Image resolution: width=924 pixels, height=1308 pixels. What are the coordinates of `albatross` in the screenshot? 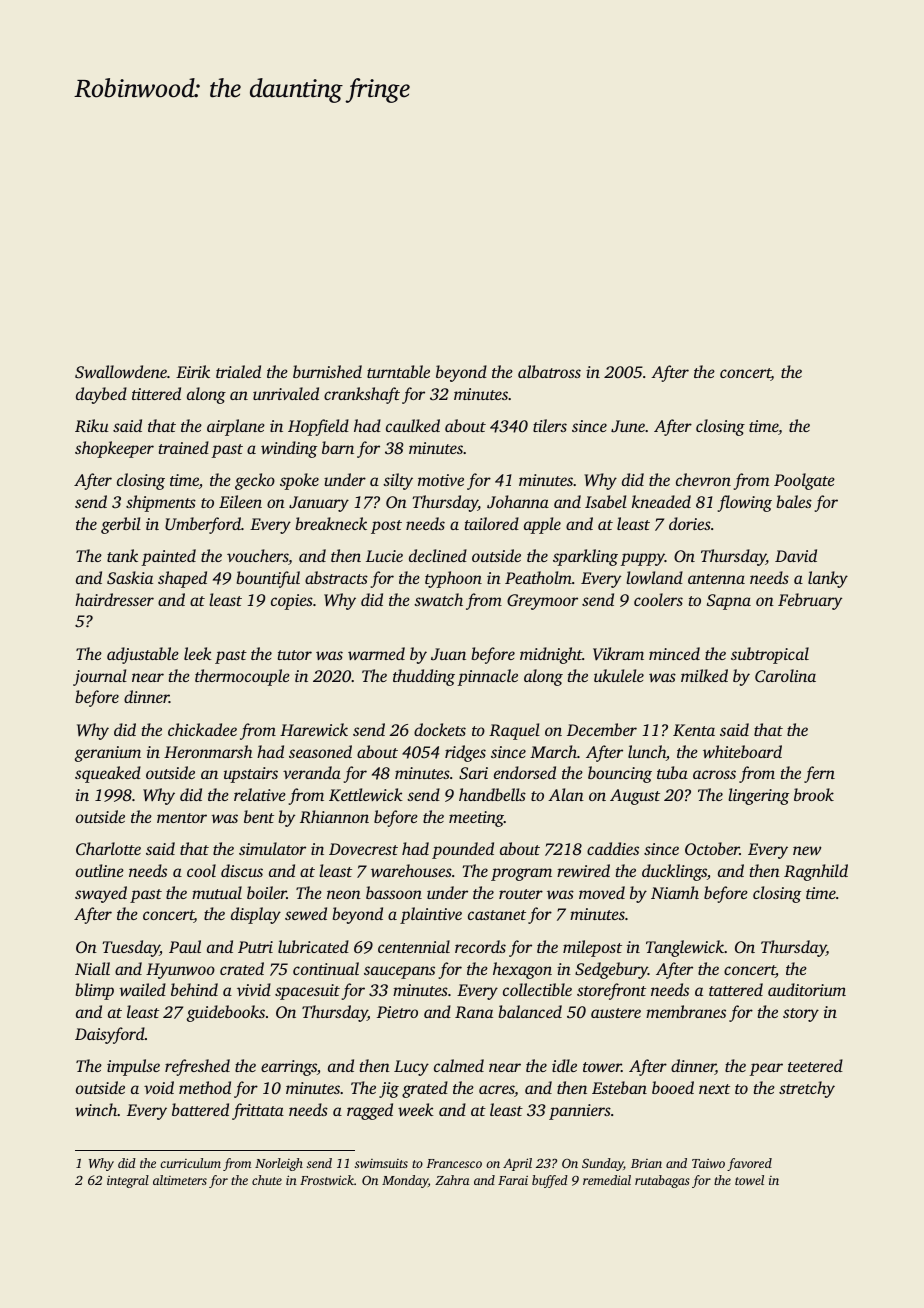 It's located at (549, 371).
